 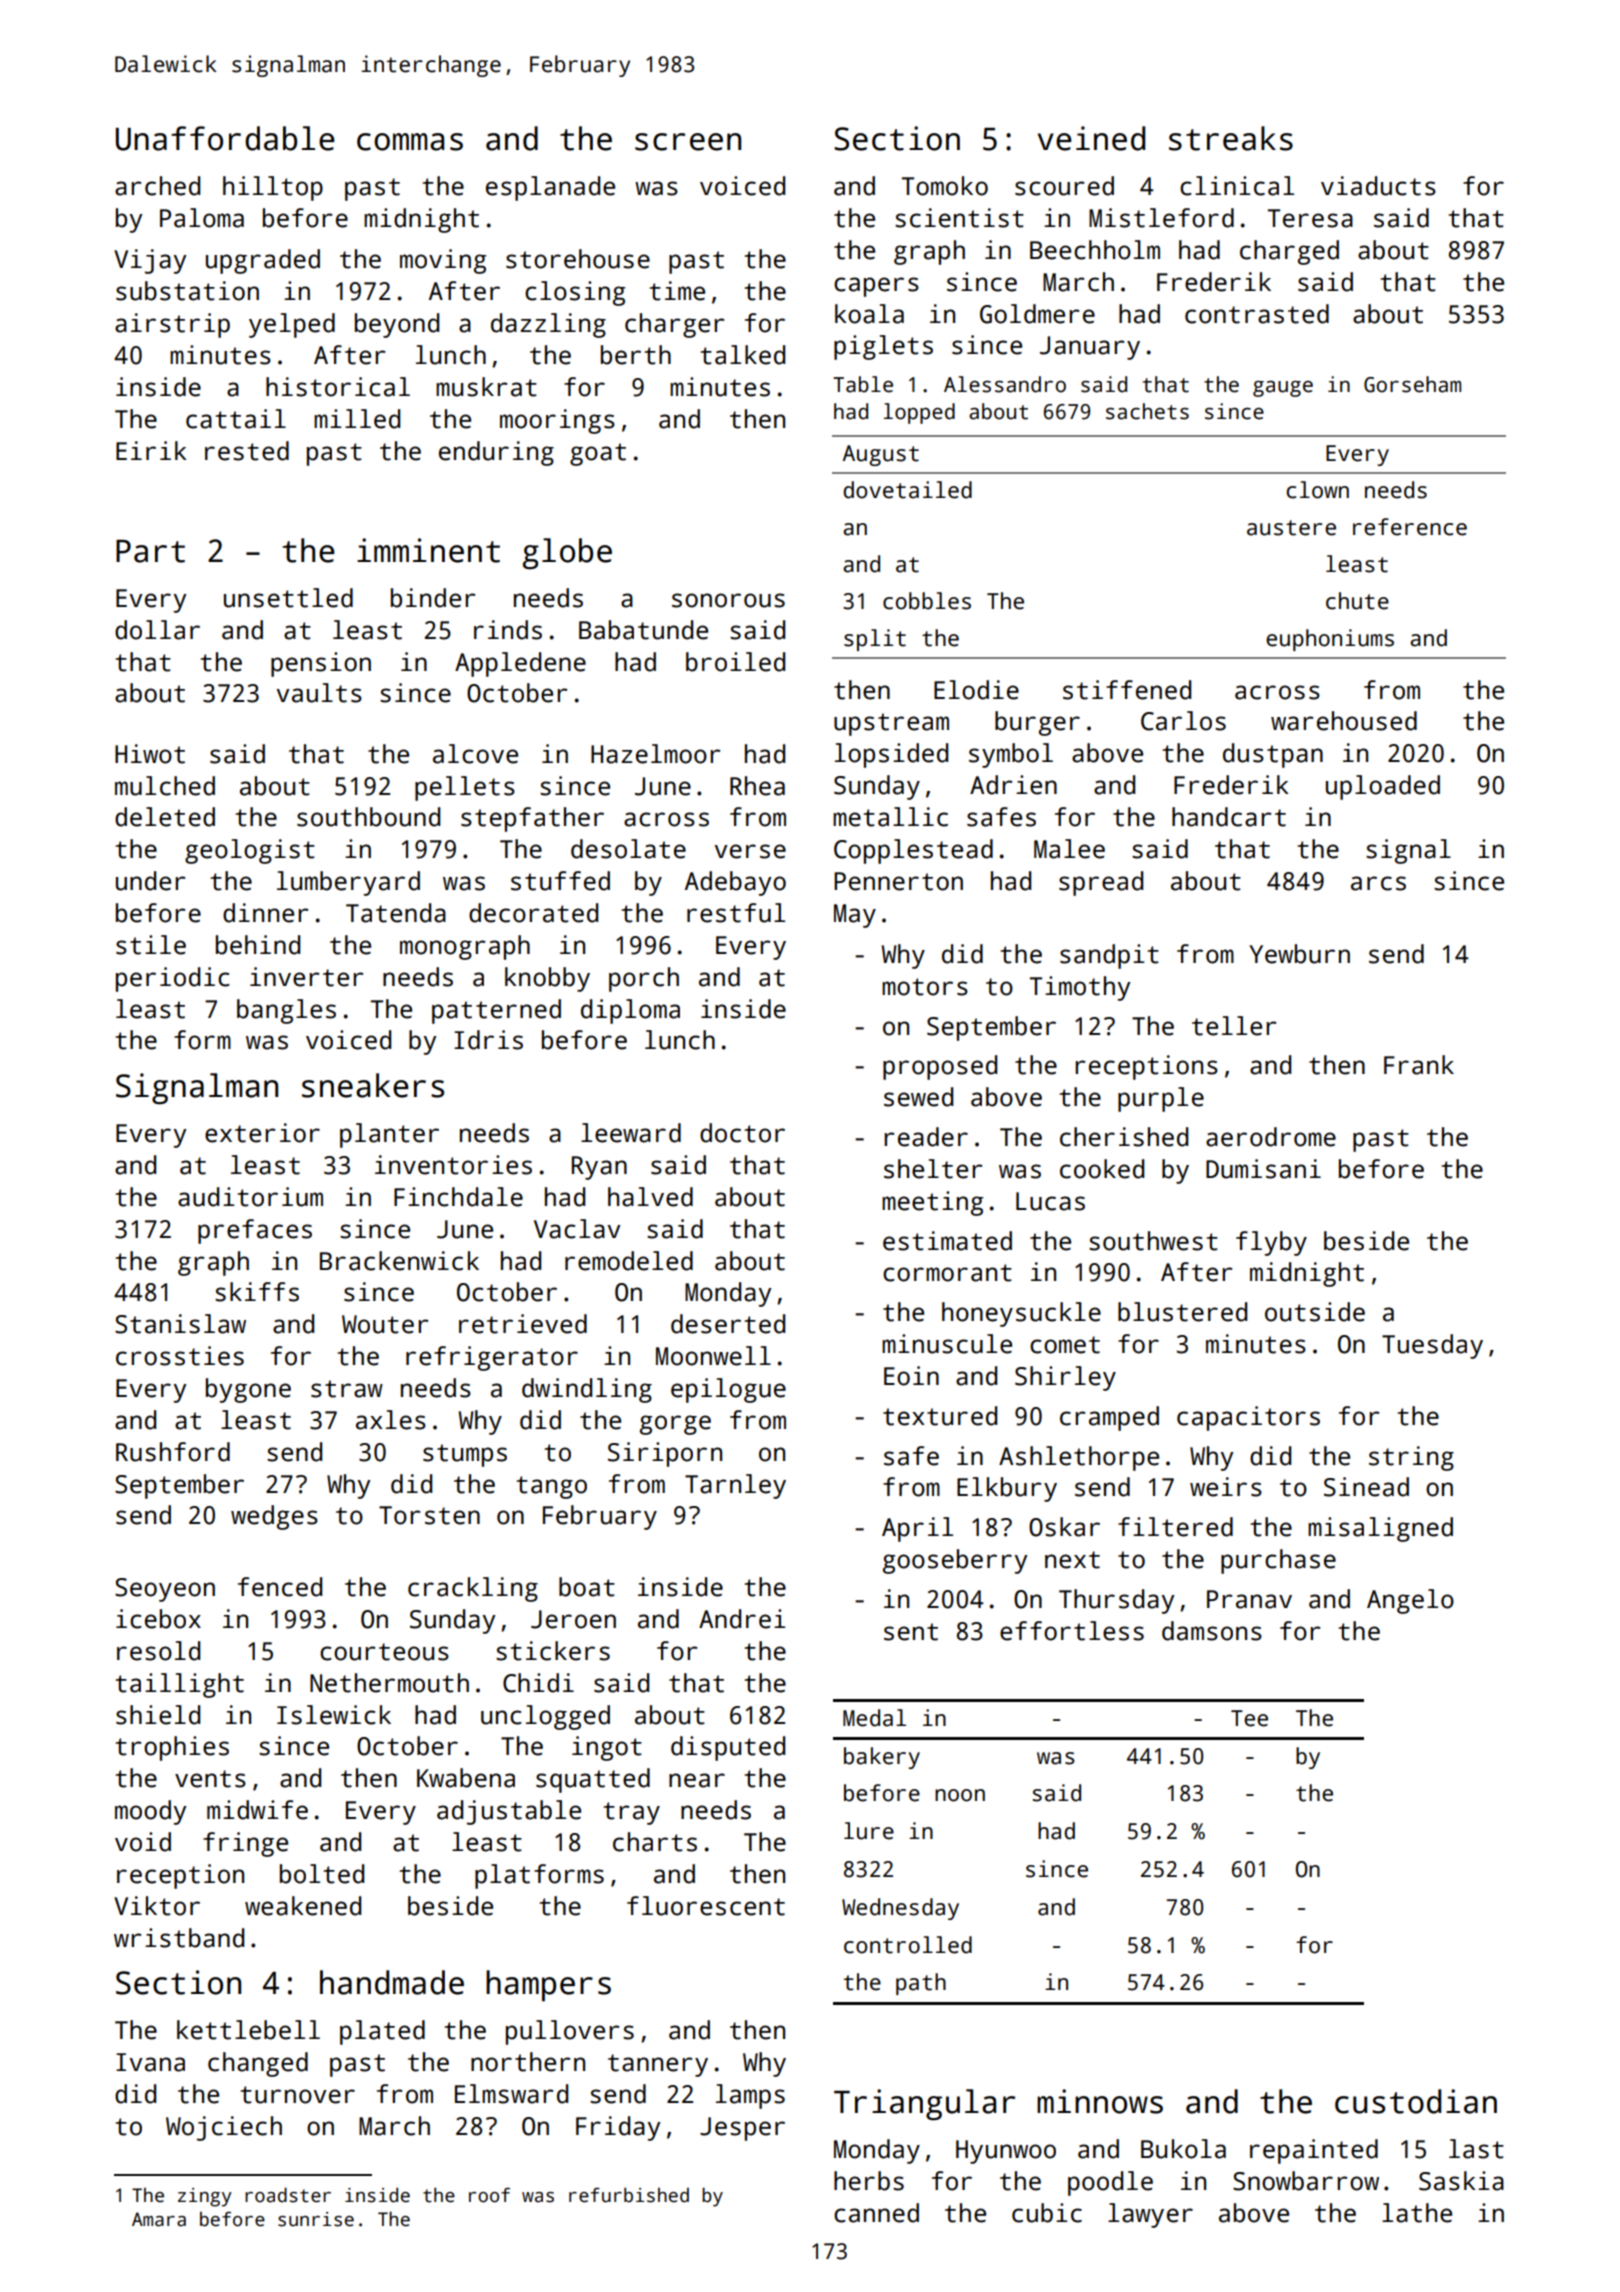 What do you see at coordinates (410, 142) in the image?
I see `commas` at bounding box center [410, 142].
